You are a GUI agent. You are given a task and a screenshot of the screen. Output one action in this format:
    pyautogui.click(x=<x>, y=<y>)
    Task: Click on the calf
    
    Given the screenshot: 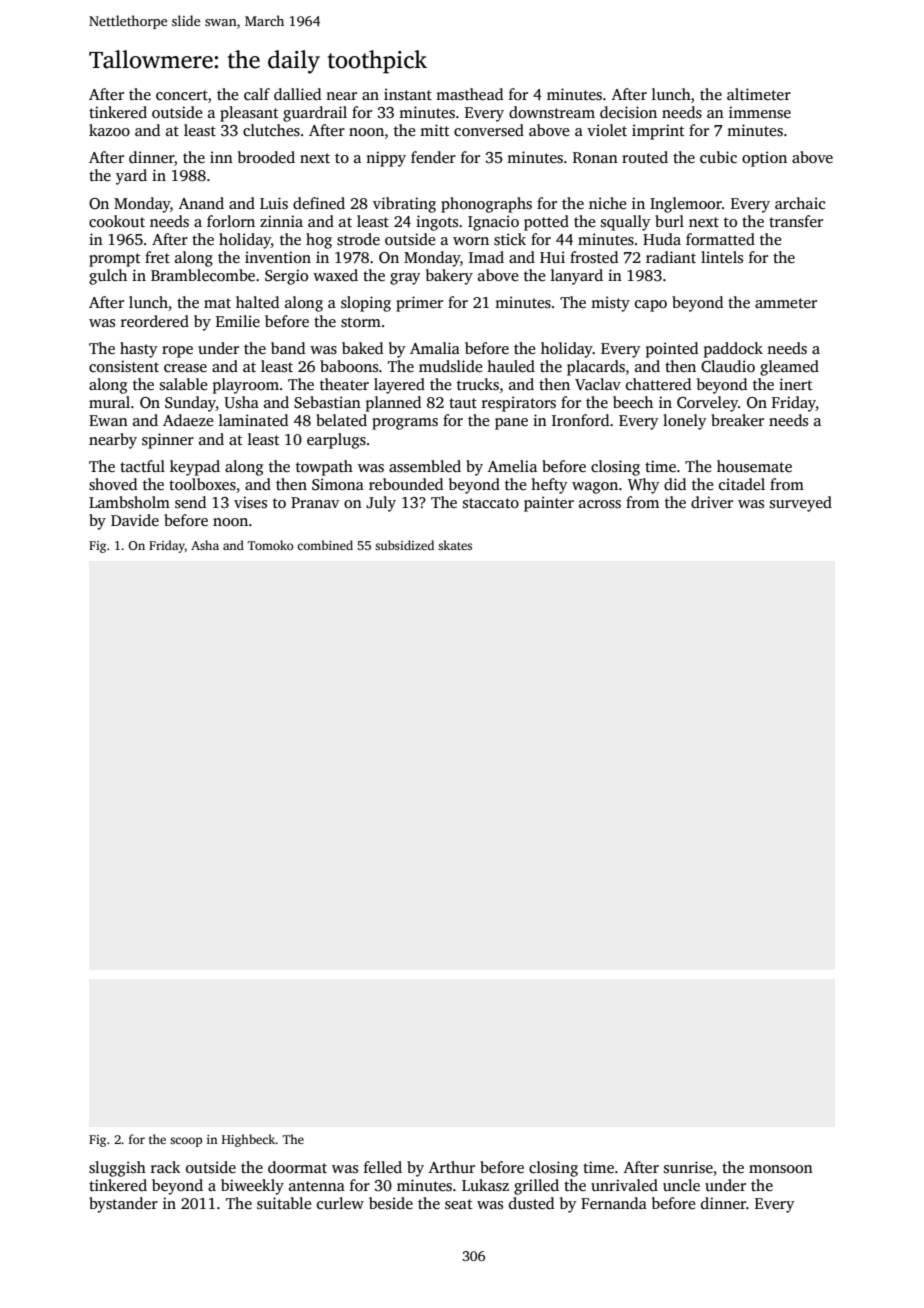 What is the action you would take?
    pyautogui.click(x=257, y=94)
